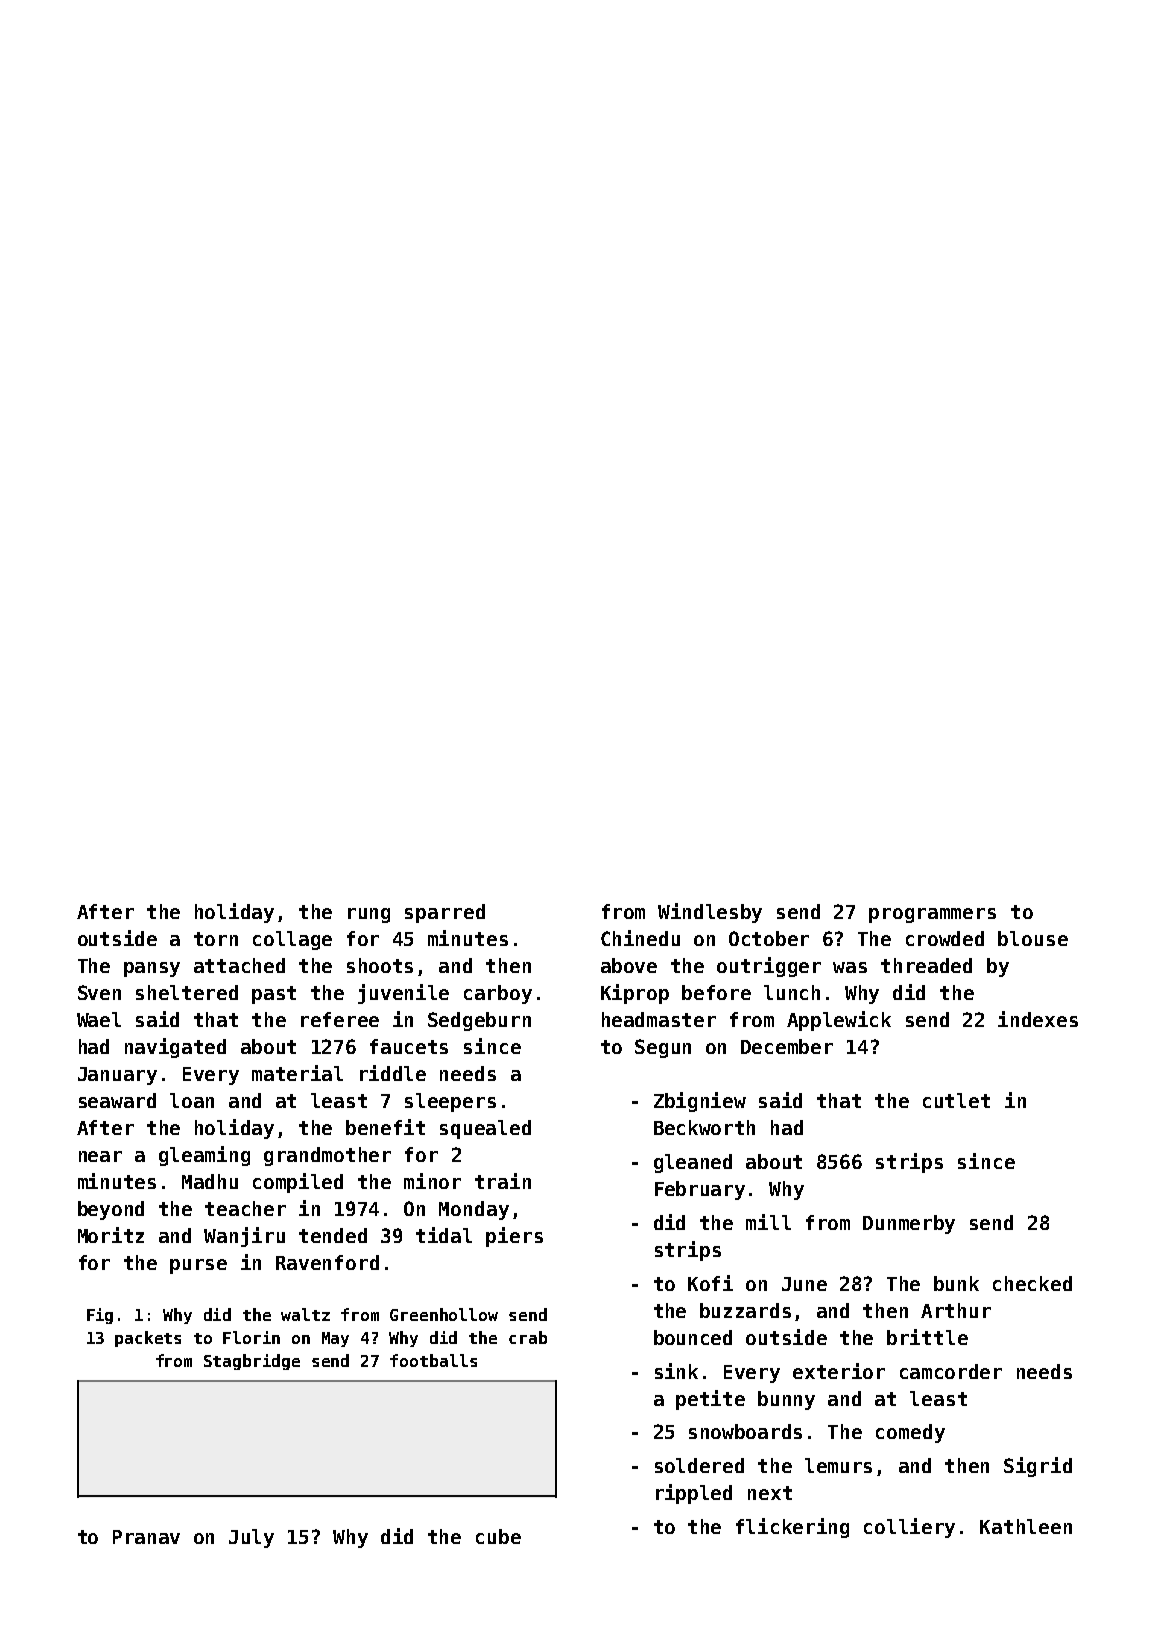  Describe the element at coordinates (450, 1102) in the screenshot. I see `sleepers` at that location.
